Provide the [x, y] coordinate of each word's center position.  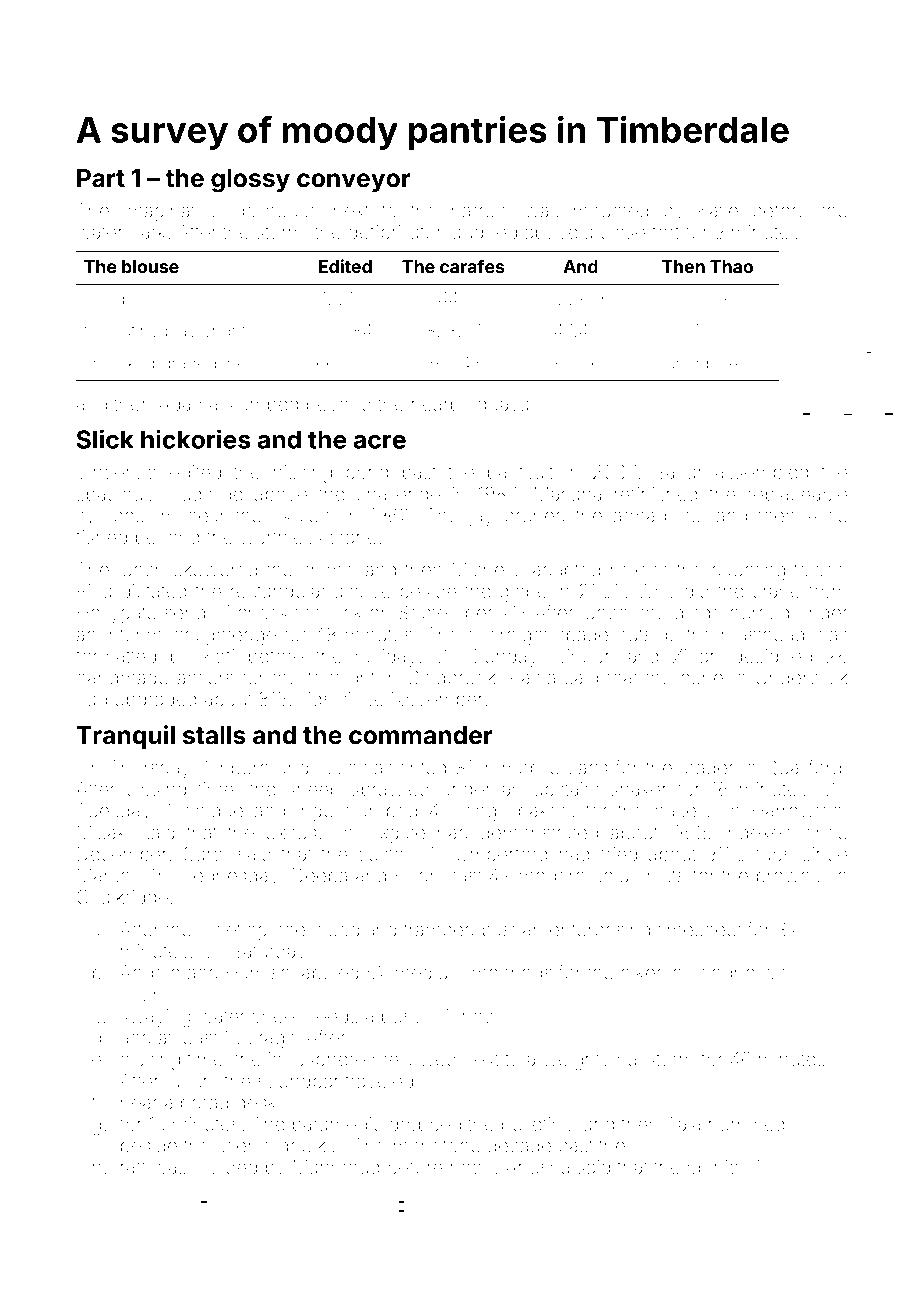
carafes [472, 266]
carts [587, 768]
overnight [508, 636]
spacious [114, 496]
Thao [731, 266]
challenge [398, 496]
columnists [639, 875]
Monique [205, 812]
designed [772, 658]
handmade [122, 677]
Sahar [679, 471]
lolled [104, 298]
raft [133, 1166]
